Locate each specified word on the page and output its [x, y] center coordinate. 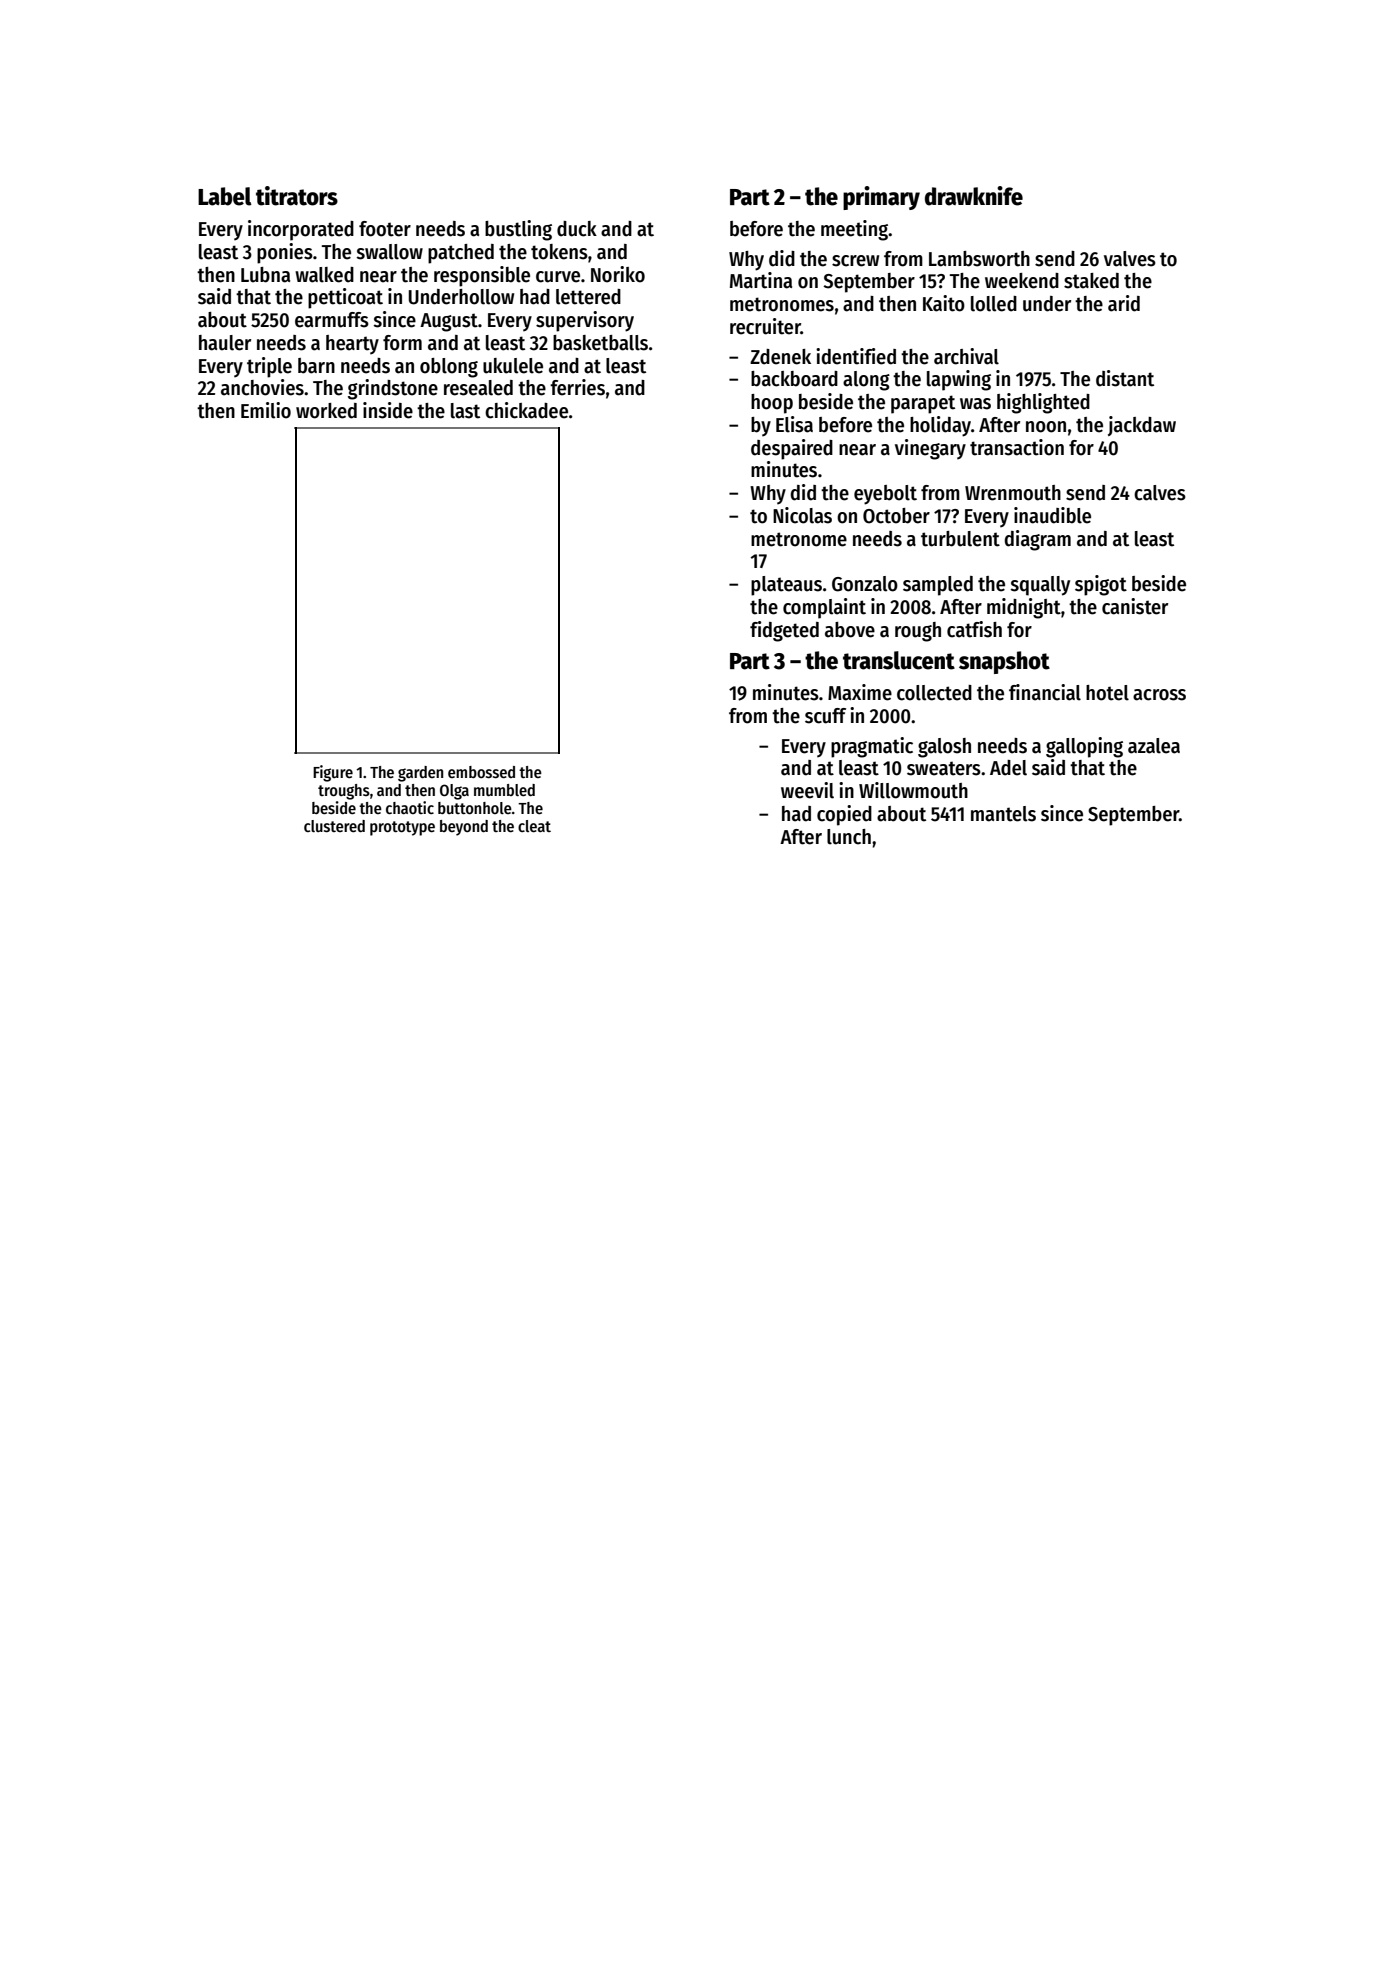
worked [326, 411]
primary [881, 198]
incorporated [301, 230]
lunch [849, 837]
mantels [1003, 814]
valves [1130, 259]
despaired [792, 449]
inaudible [1052, 515]
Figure [333, 773]
